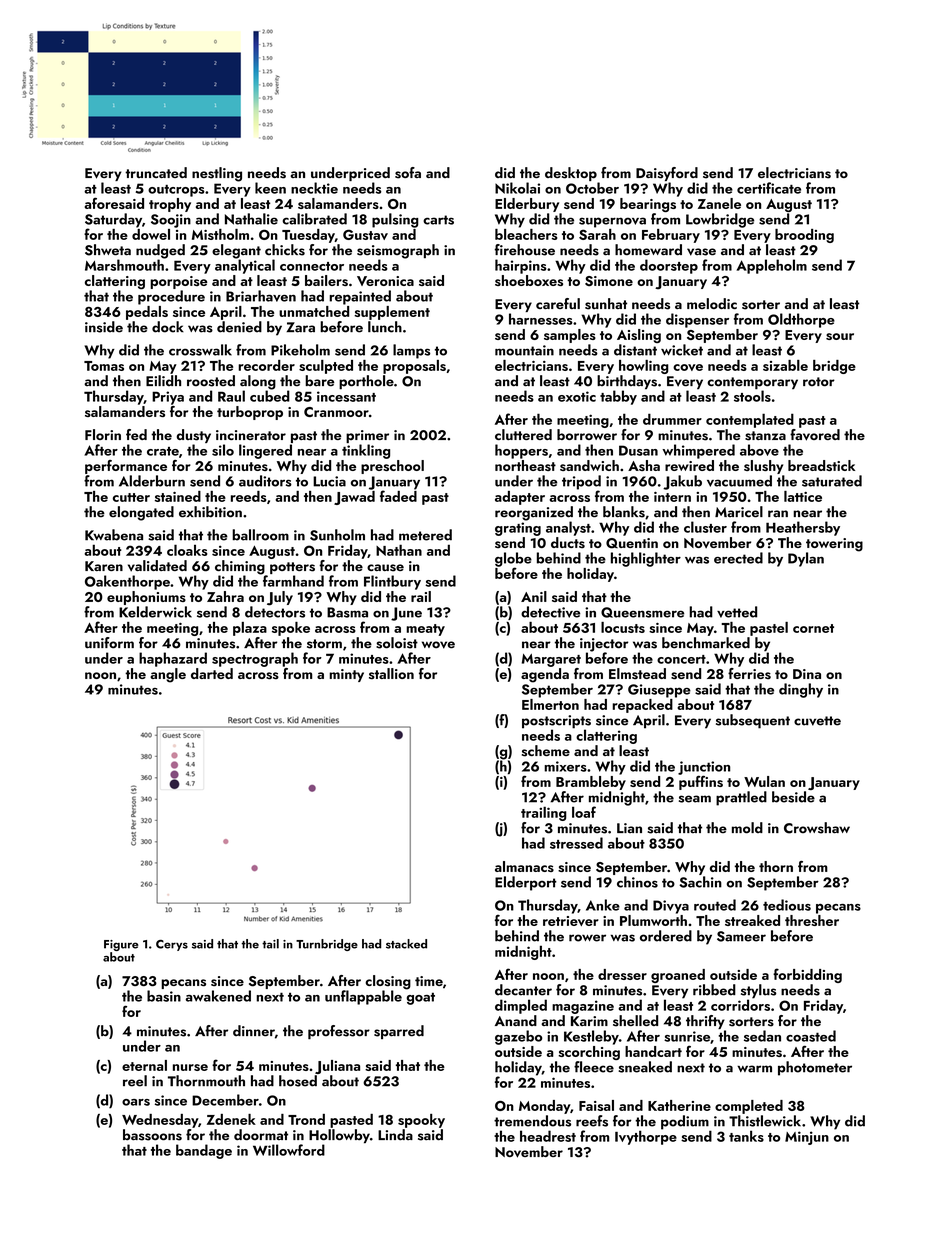  I want to click on darted, so click(212, 673).
